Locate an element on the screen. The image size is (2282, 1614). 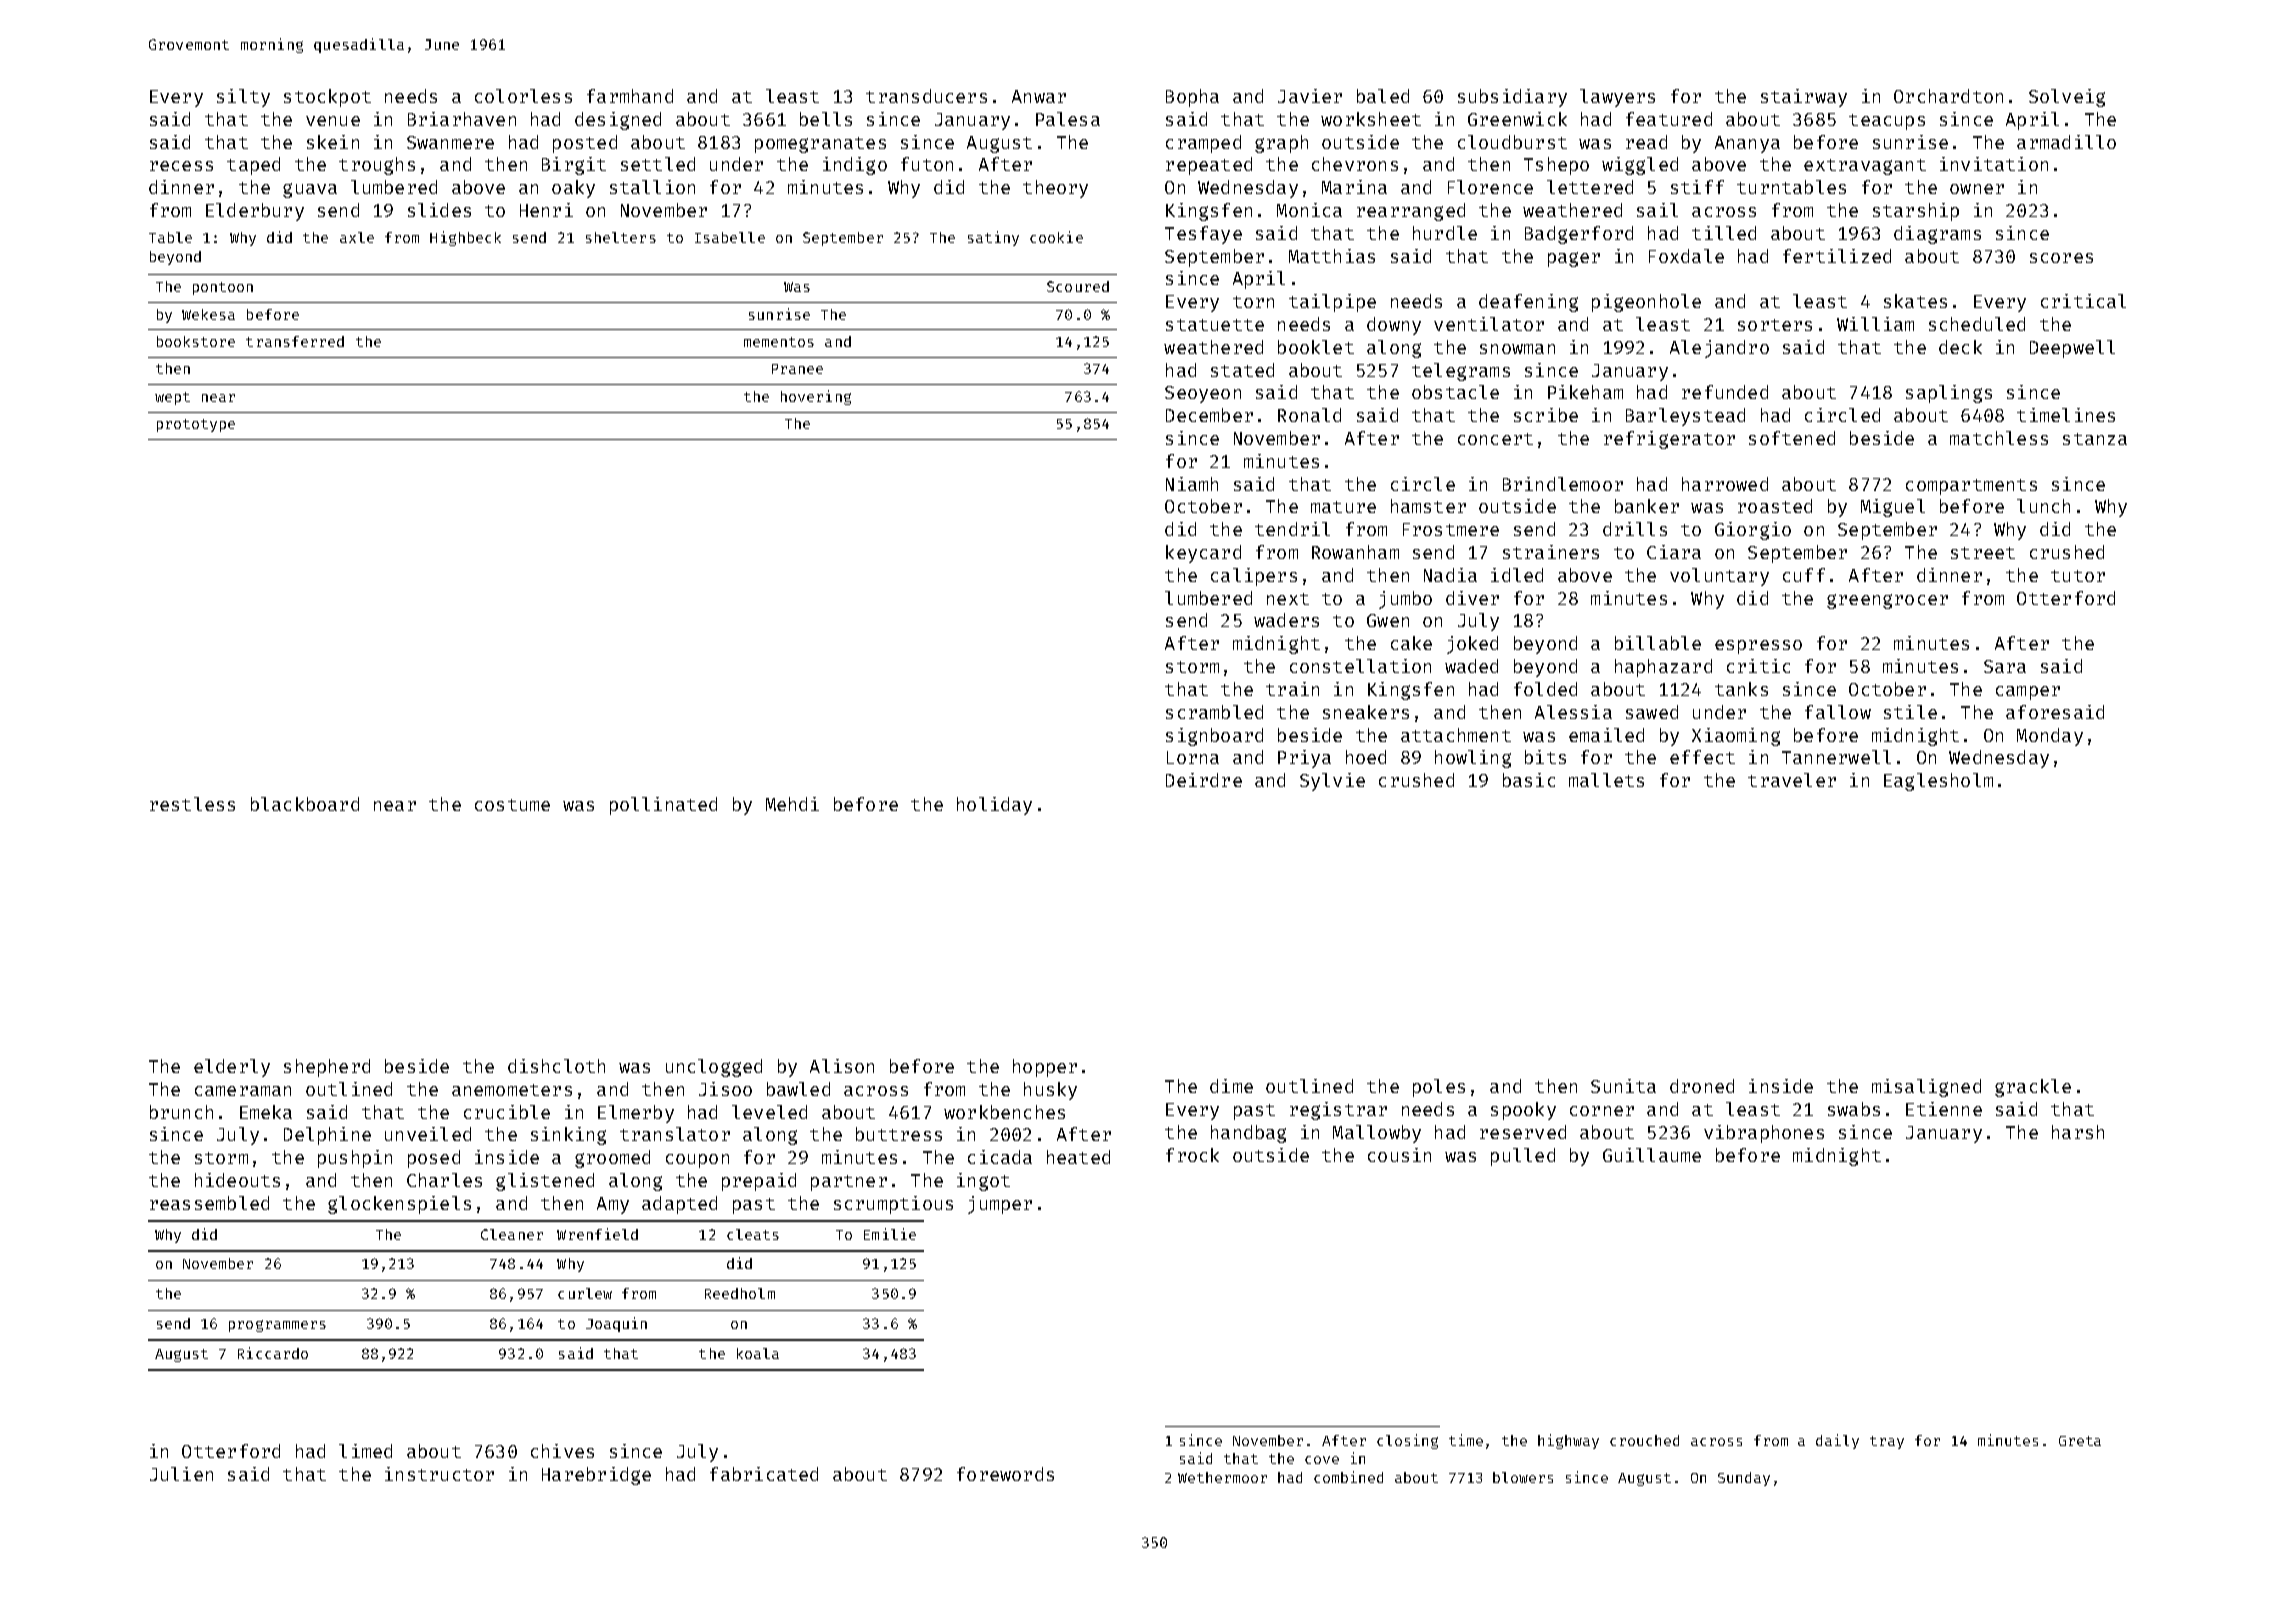
stallion is located at coordinates (652, 187).
